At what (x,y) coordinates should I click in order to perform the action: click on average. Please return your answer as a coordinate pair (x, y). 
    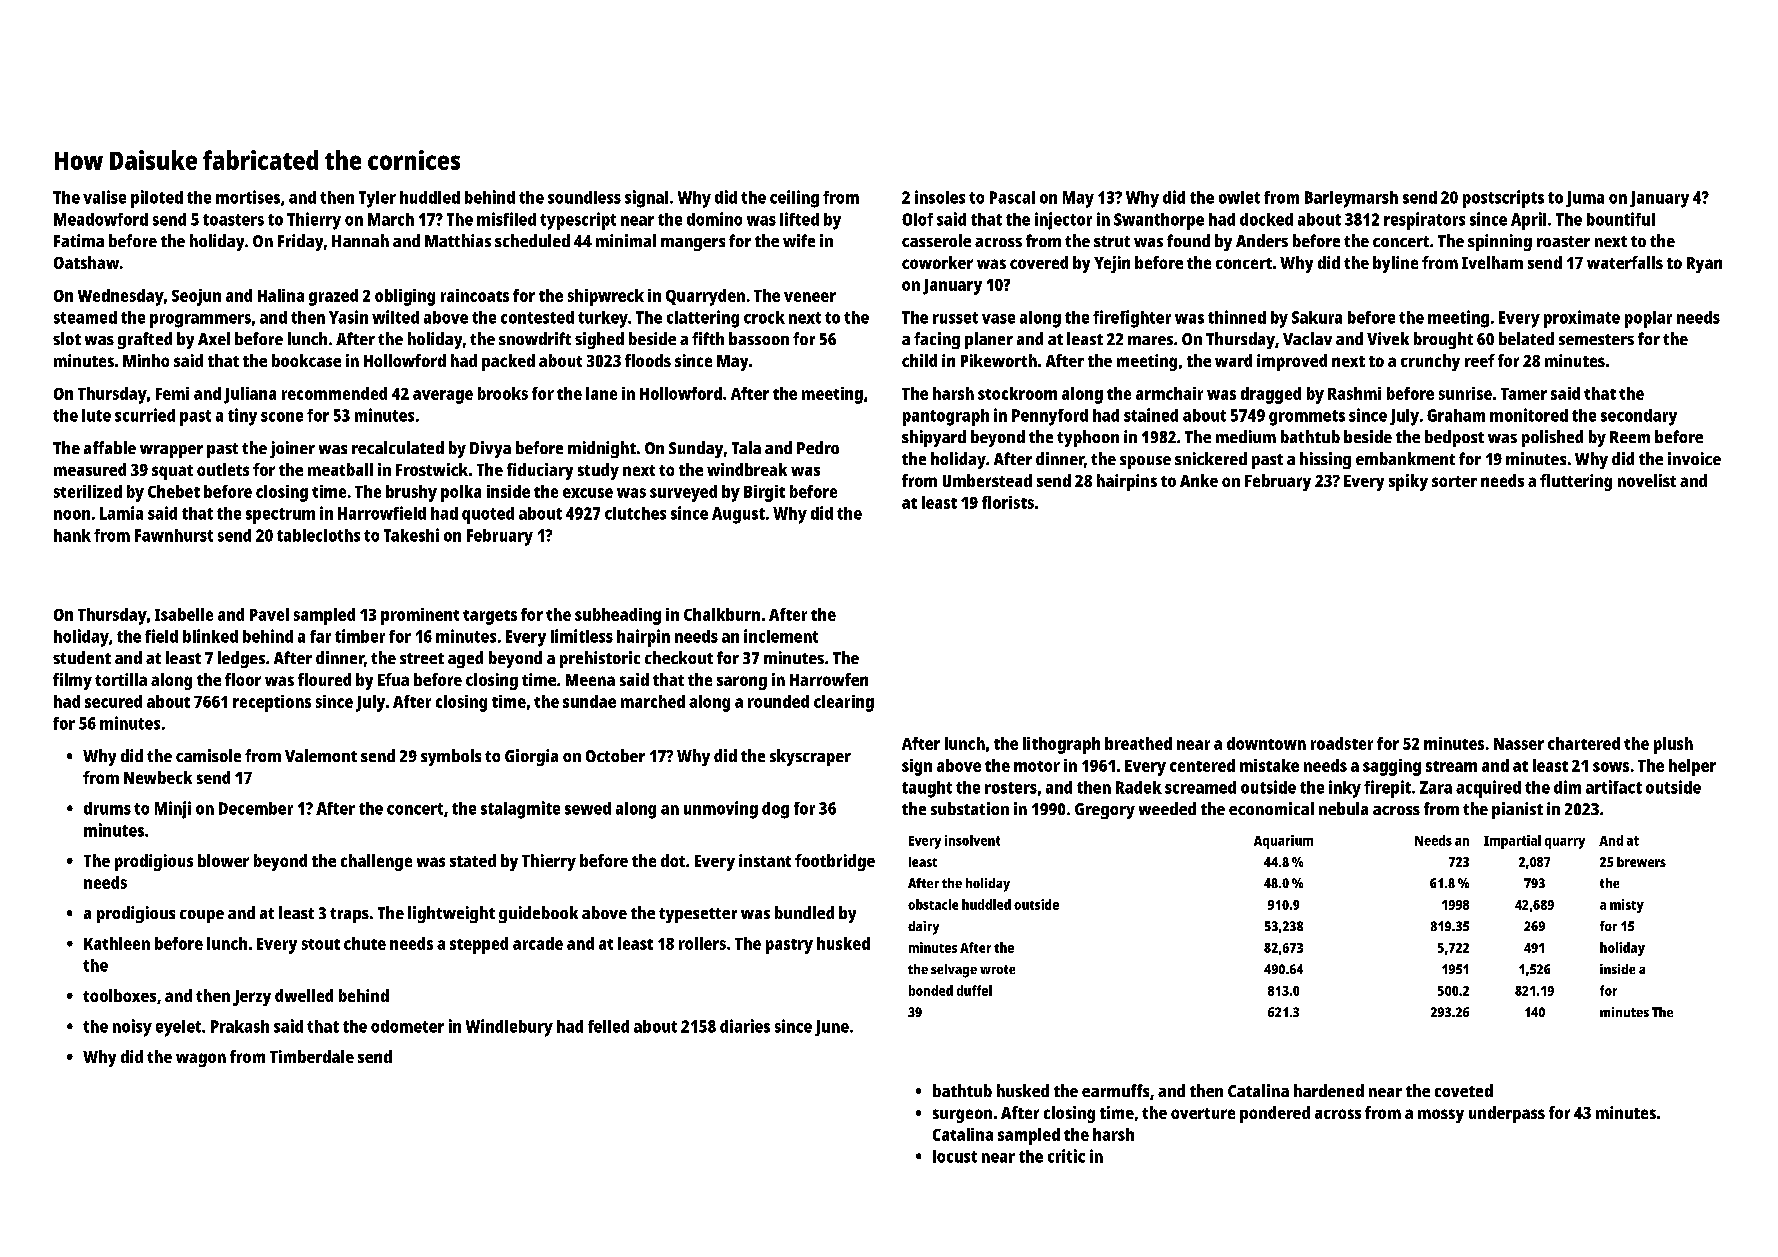
    Looking at the image, I should click on (443, 397).
